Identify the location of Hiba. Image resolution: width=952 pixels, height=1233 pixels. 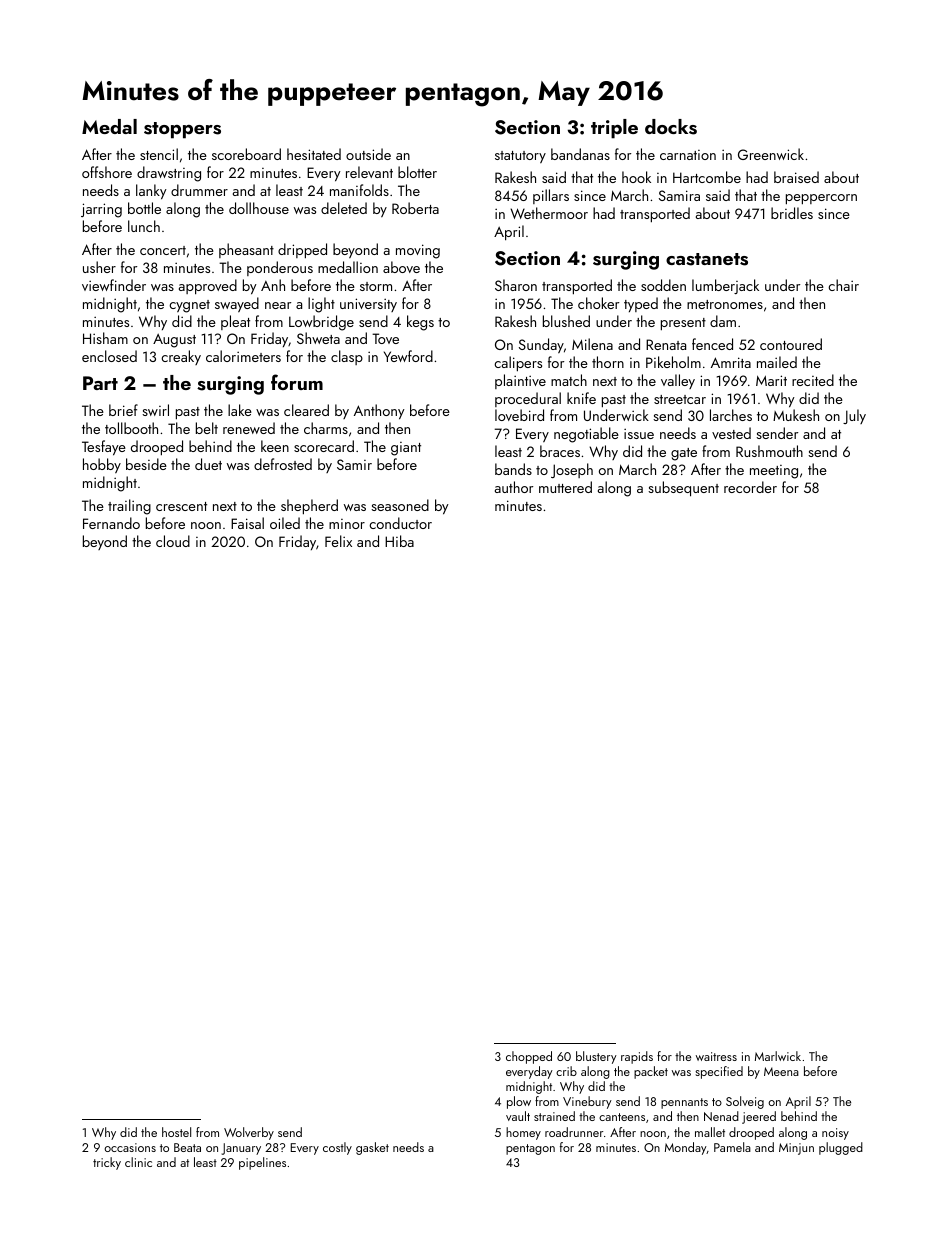
(399, 541).
